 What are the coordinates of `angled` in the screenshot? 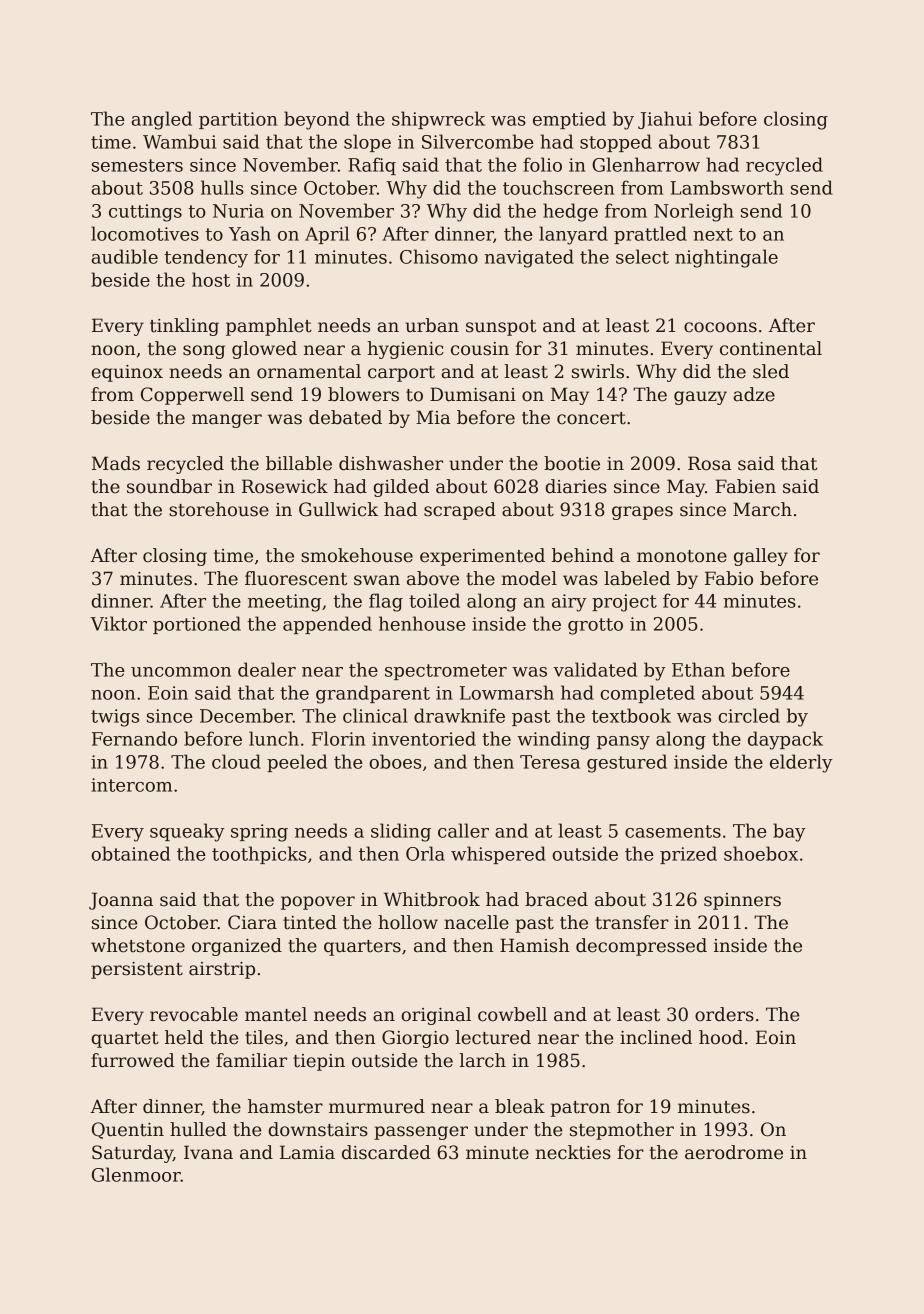 It's located at (161, 120).
